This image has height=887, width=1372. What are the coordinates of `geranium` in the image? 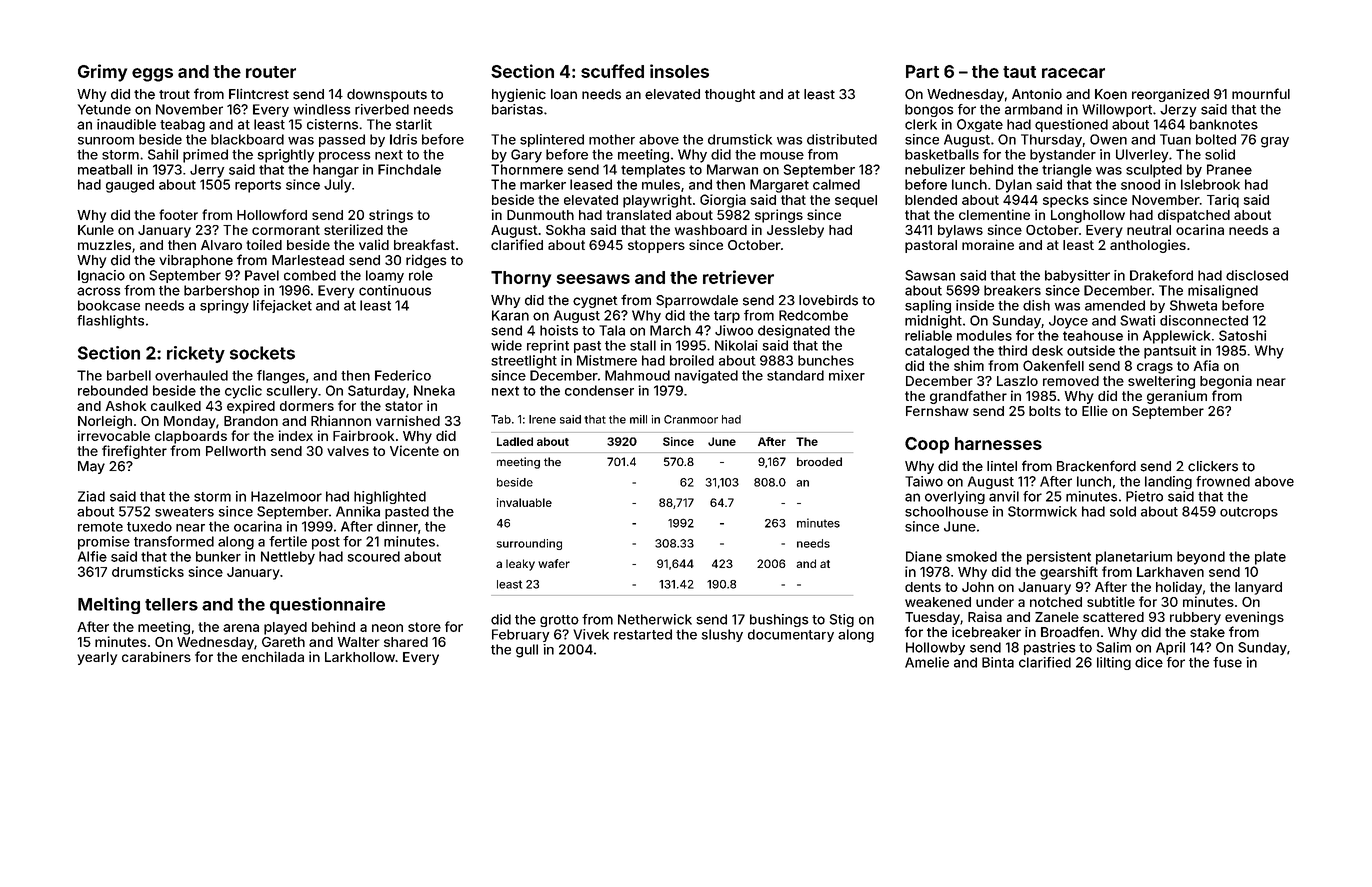 It's located at (1177, 397).
